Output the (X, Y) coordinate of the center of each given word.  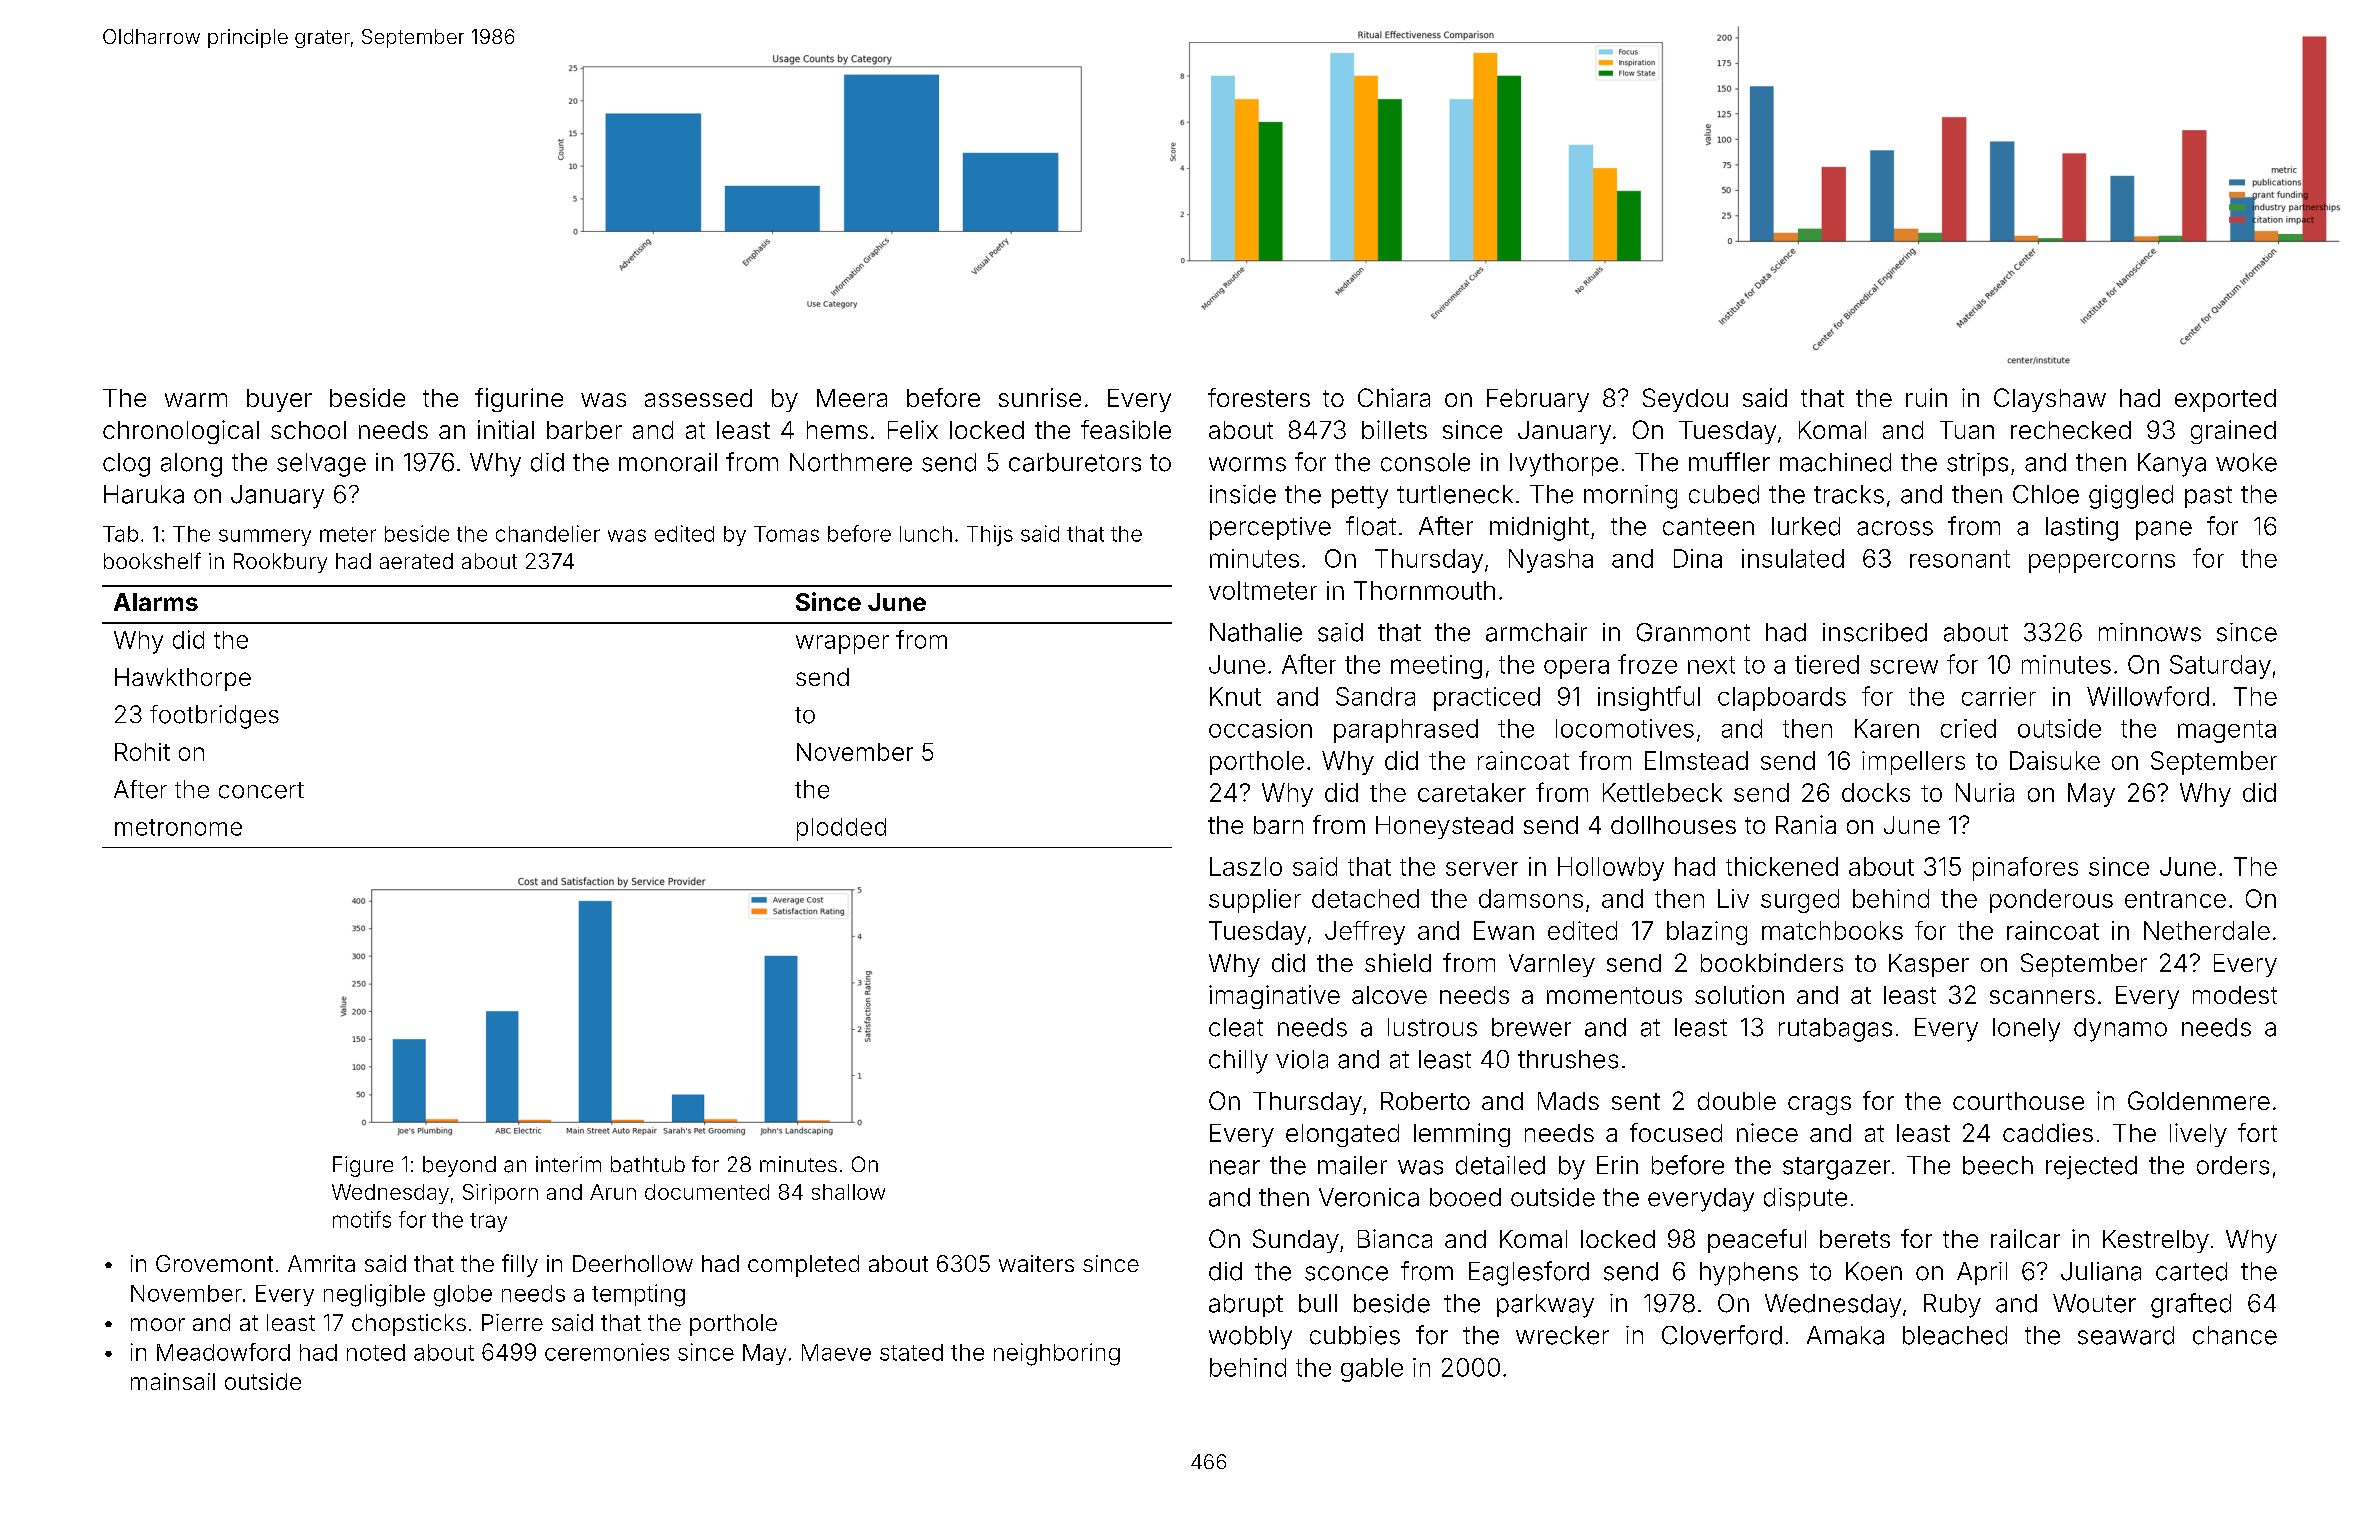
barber (584, 430)
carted (2191, 1271)
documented (707, 1192)
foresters (1259, 397)
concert (261, 790)
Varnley (1552, 965)
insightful (1649, 698)
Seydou (1685, 400)
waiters (1036, 1263)
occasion (1260, 728)
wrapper (842, 644)
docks (1876, 792)
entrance (2175, 899)
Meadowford (223, 1352)
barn (1278, 825)
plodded (841, 829)
